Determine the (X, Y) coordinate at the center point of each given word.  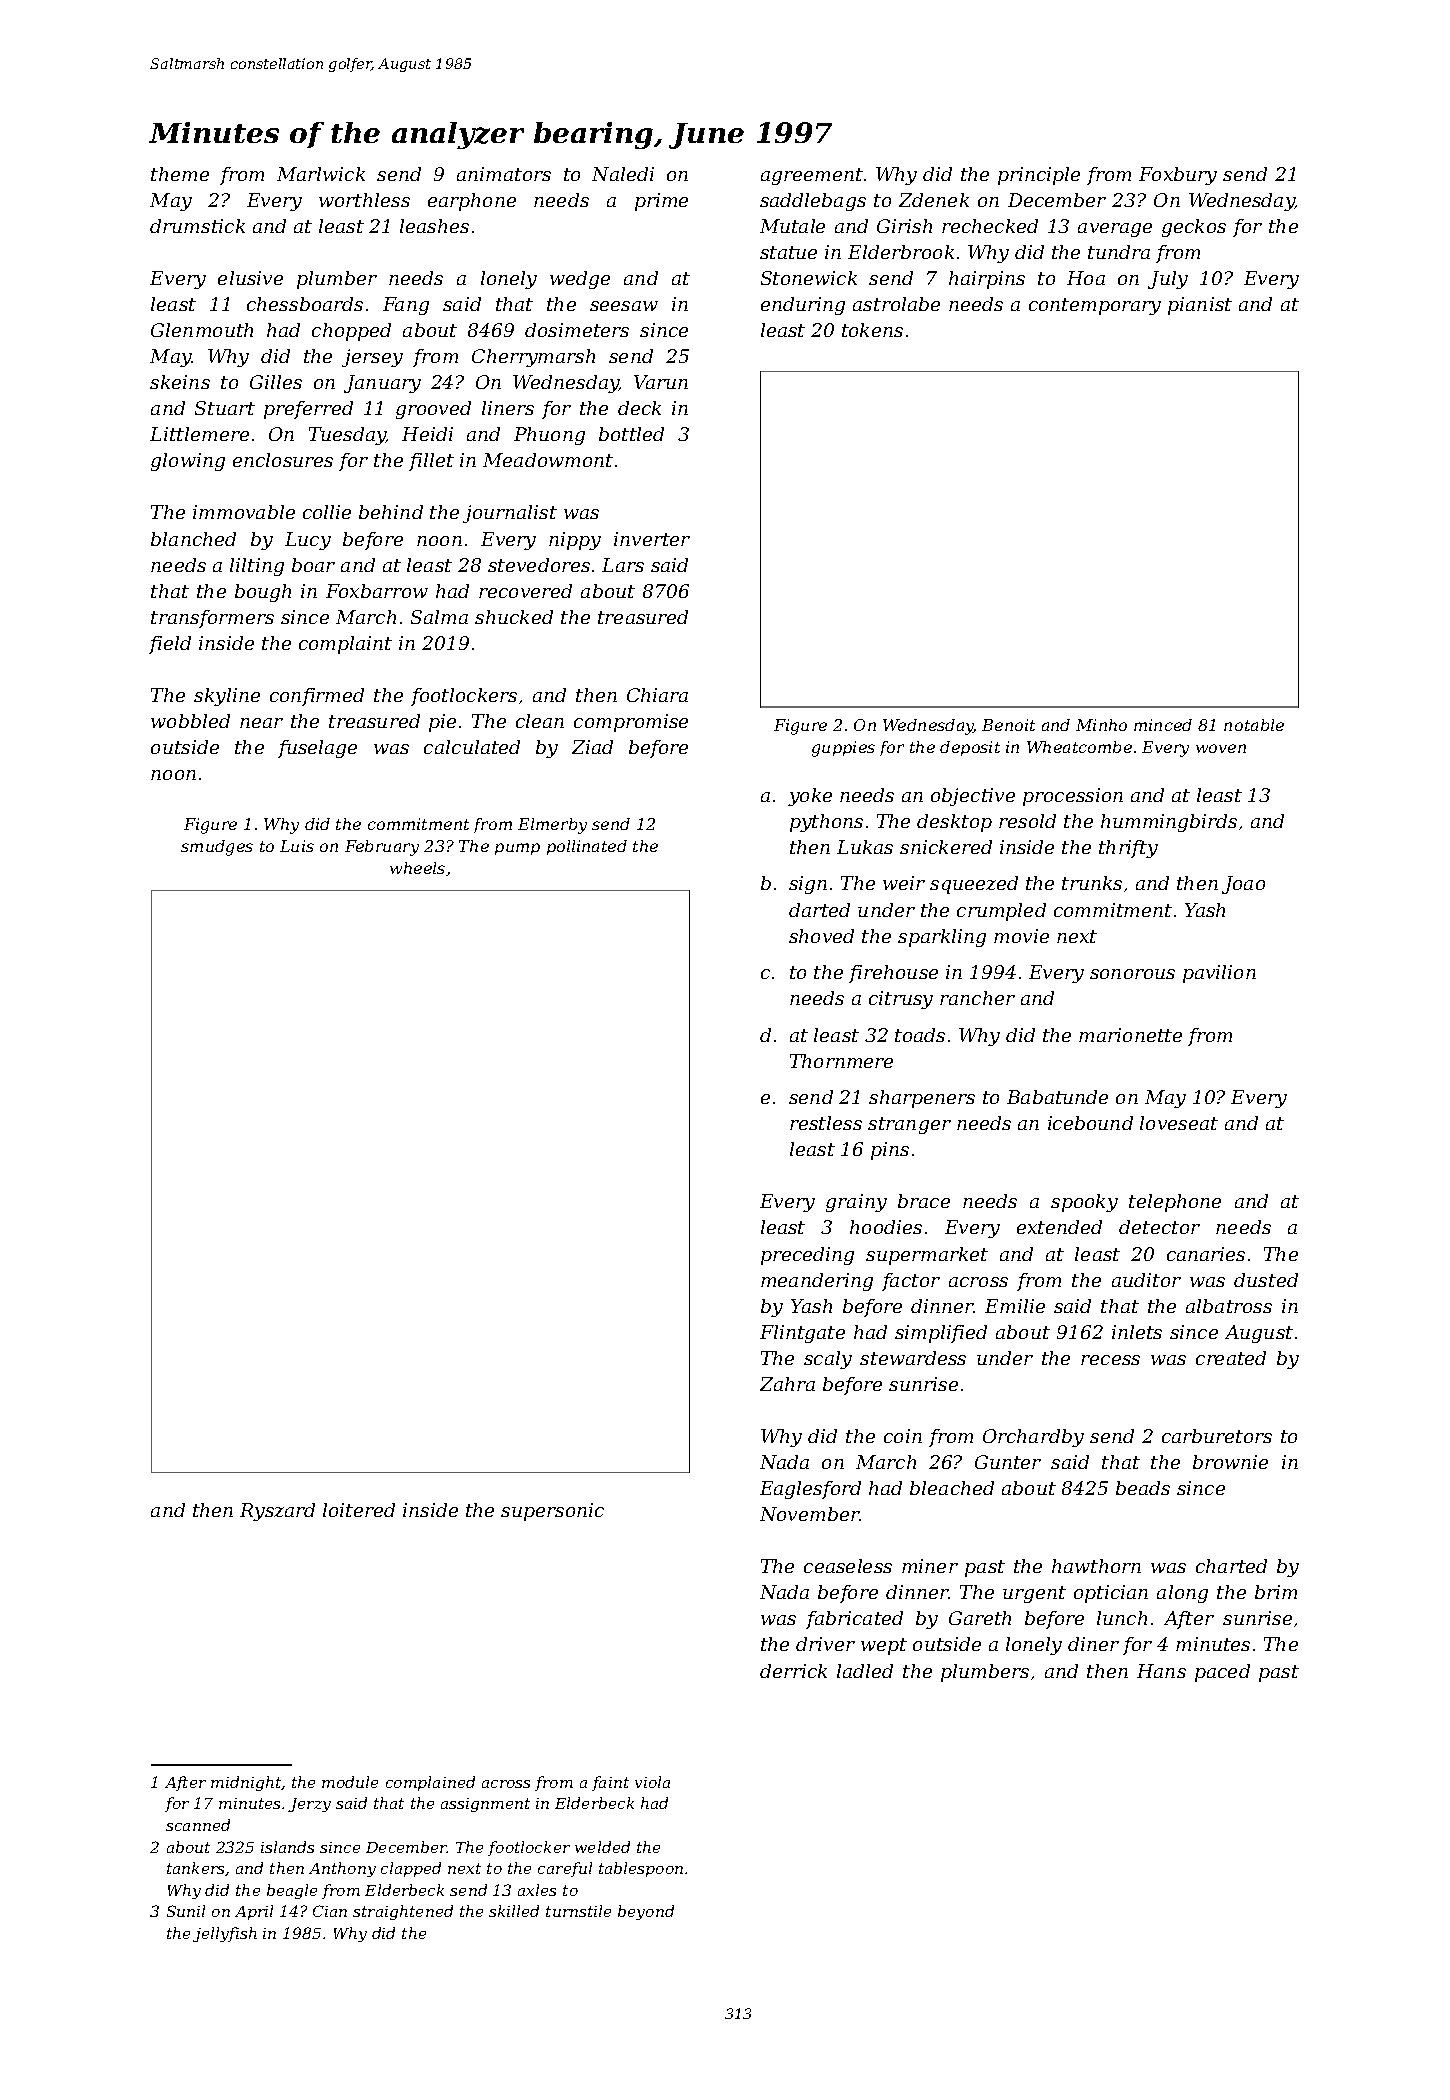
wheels (417, 868)
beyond (646, 1912)
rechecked (990, 226)
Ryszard (277, 1512)
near (261, 723)
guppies (843, 749)
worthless (364, 200)
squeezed (974, 885)
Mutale (792, 226)
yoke (810, 797)
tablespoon (641, 1869)
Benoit (1008, 725)
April (254, 1912)
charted (1231, 1566)
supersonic (552, 1512)
